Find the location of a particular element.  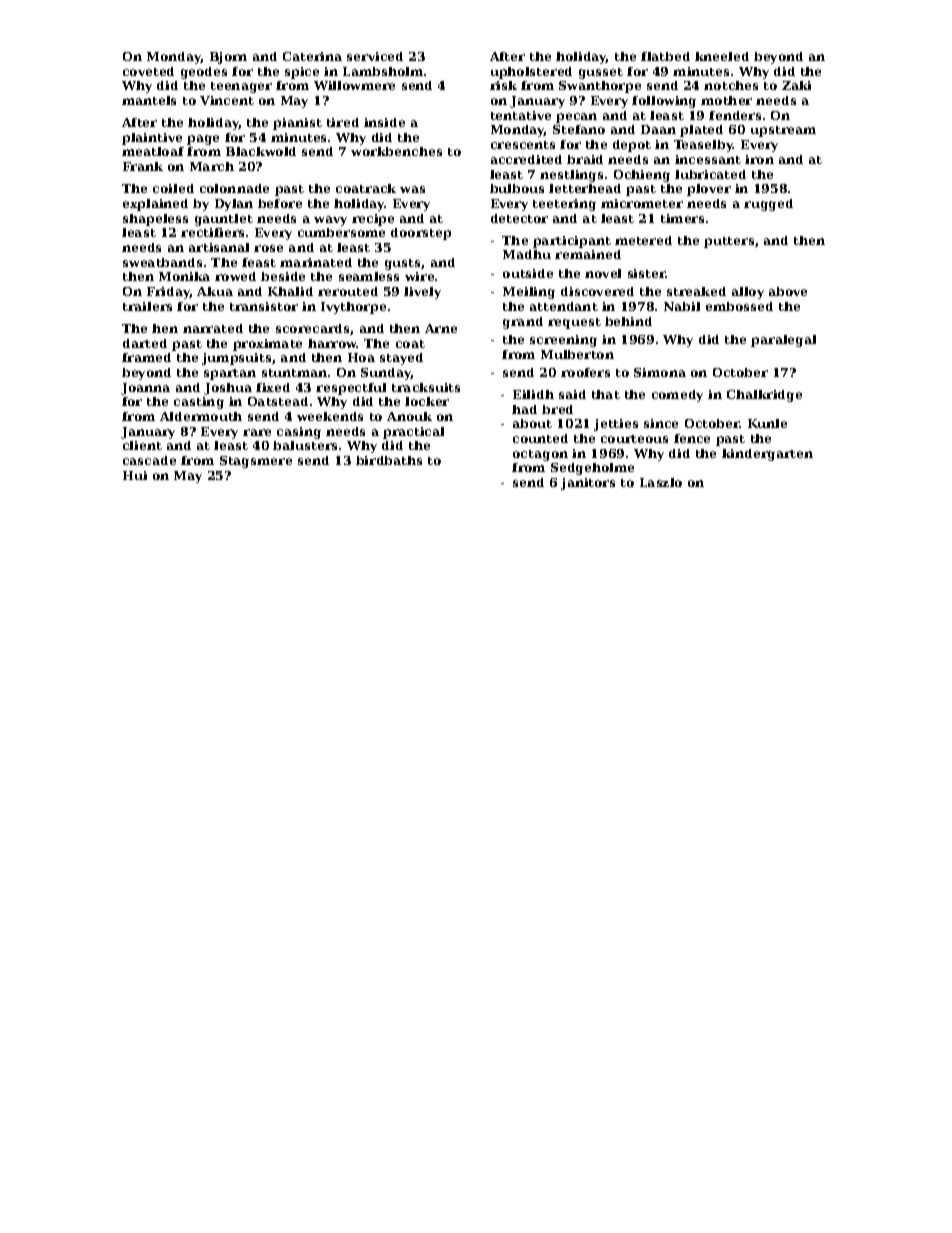

upholstered is located at coordinates (531, 73).
